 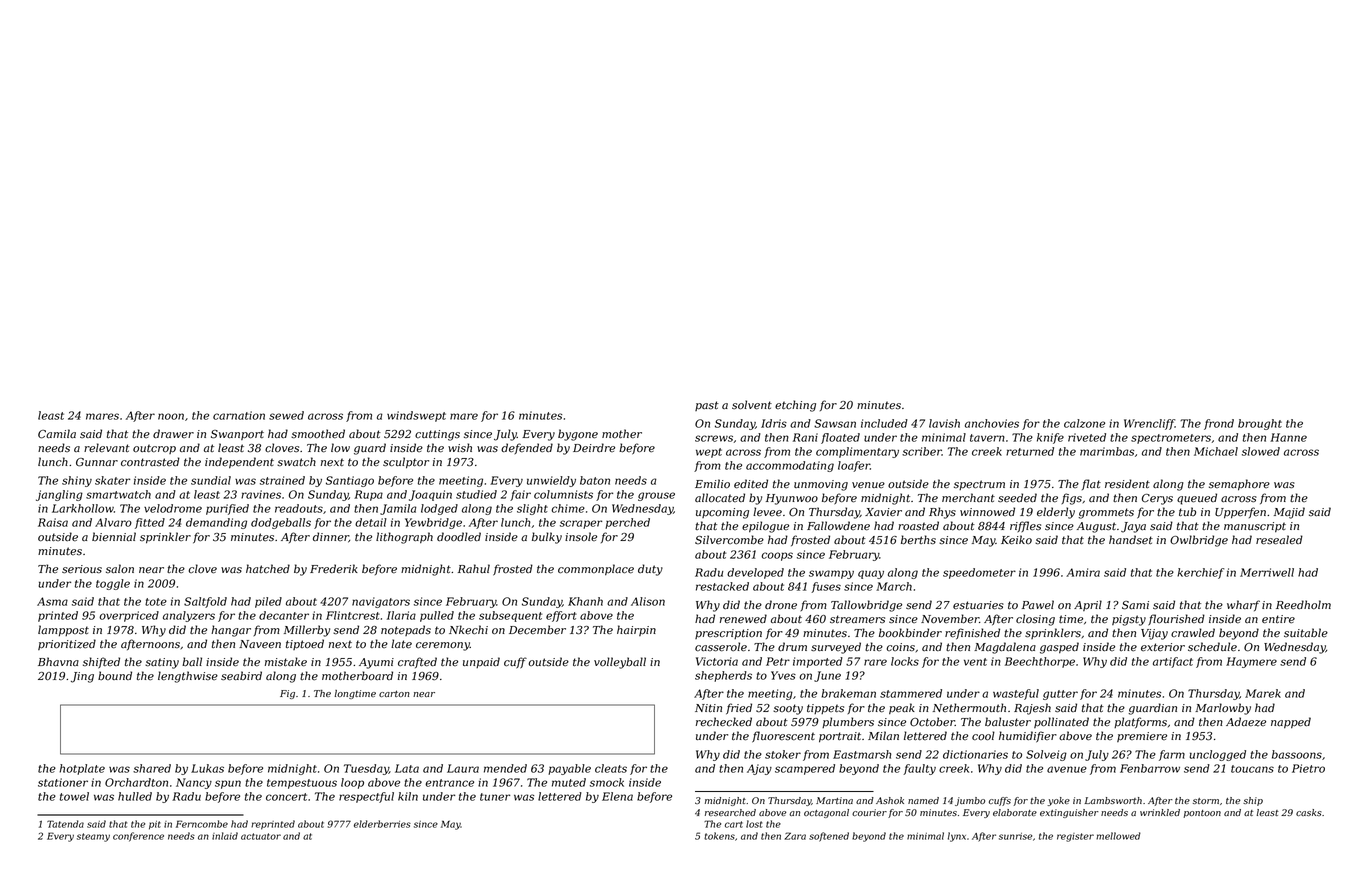 I want to click on independent, so click(x=239, y=462).
